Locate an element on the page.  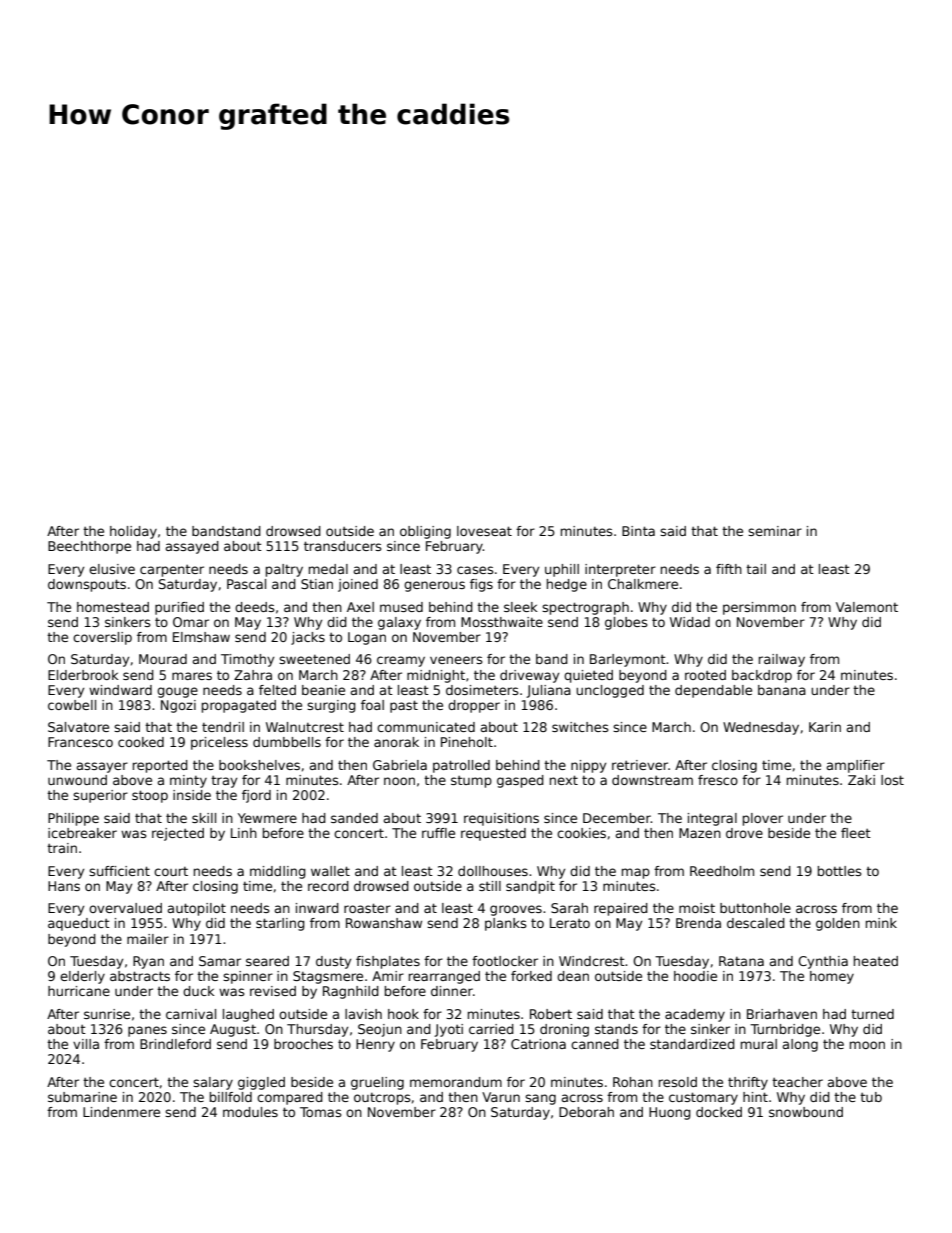
seminar is located at coordinates (775, 531).
